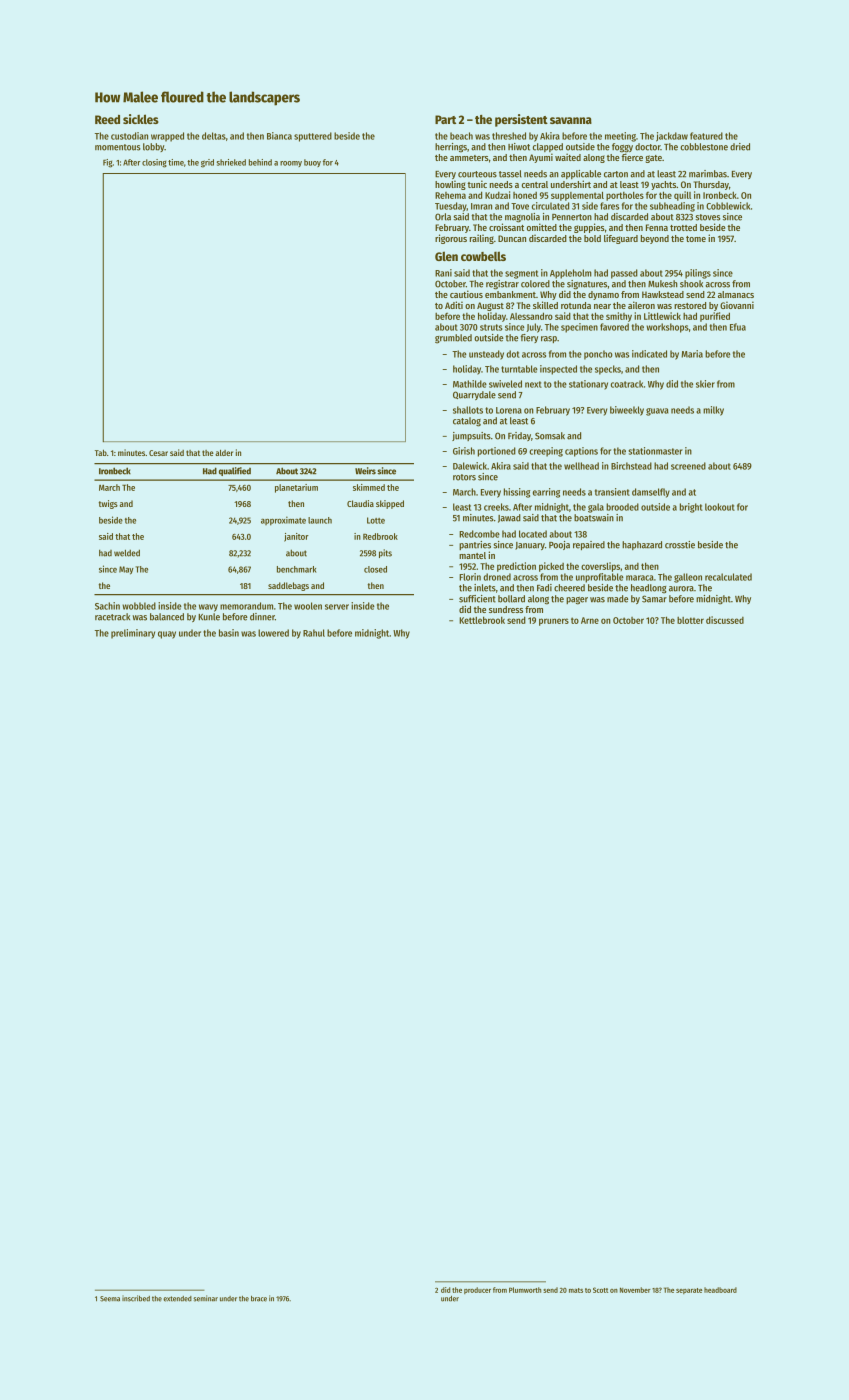 This screenshot has width=849, height=1400. Describe the element at coordinates (477, 1290) in the screenshot. I see `producer` at that location.
